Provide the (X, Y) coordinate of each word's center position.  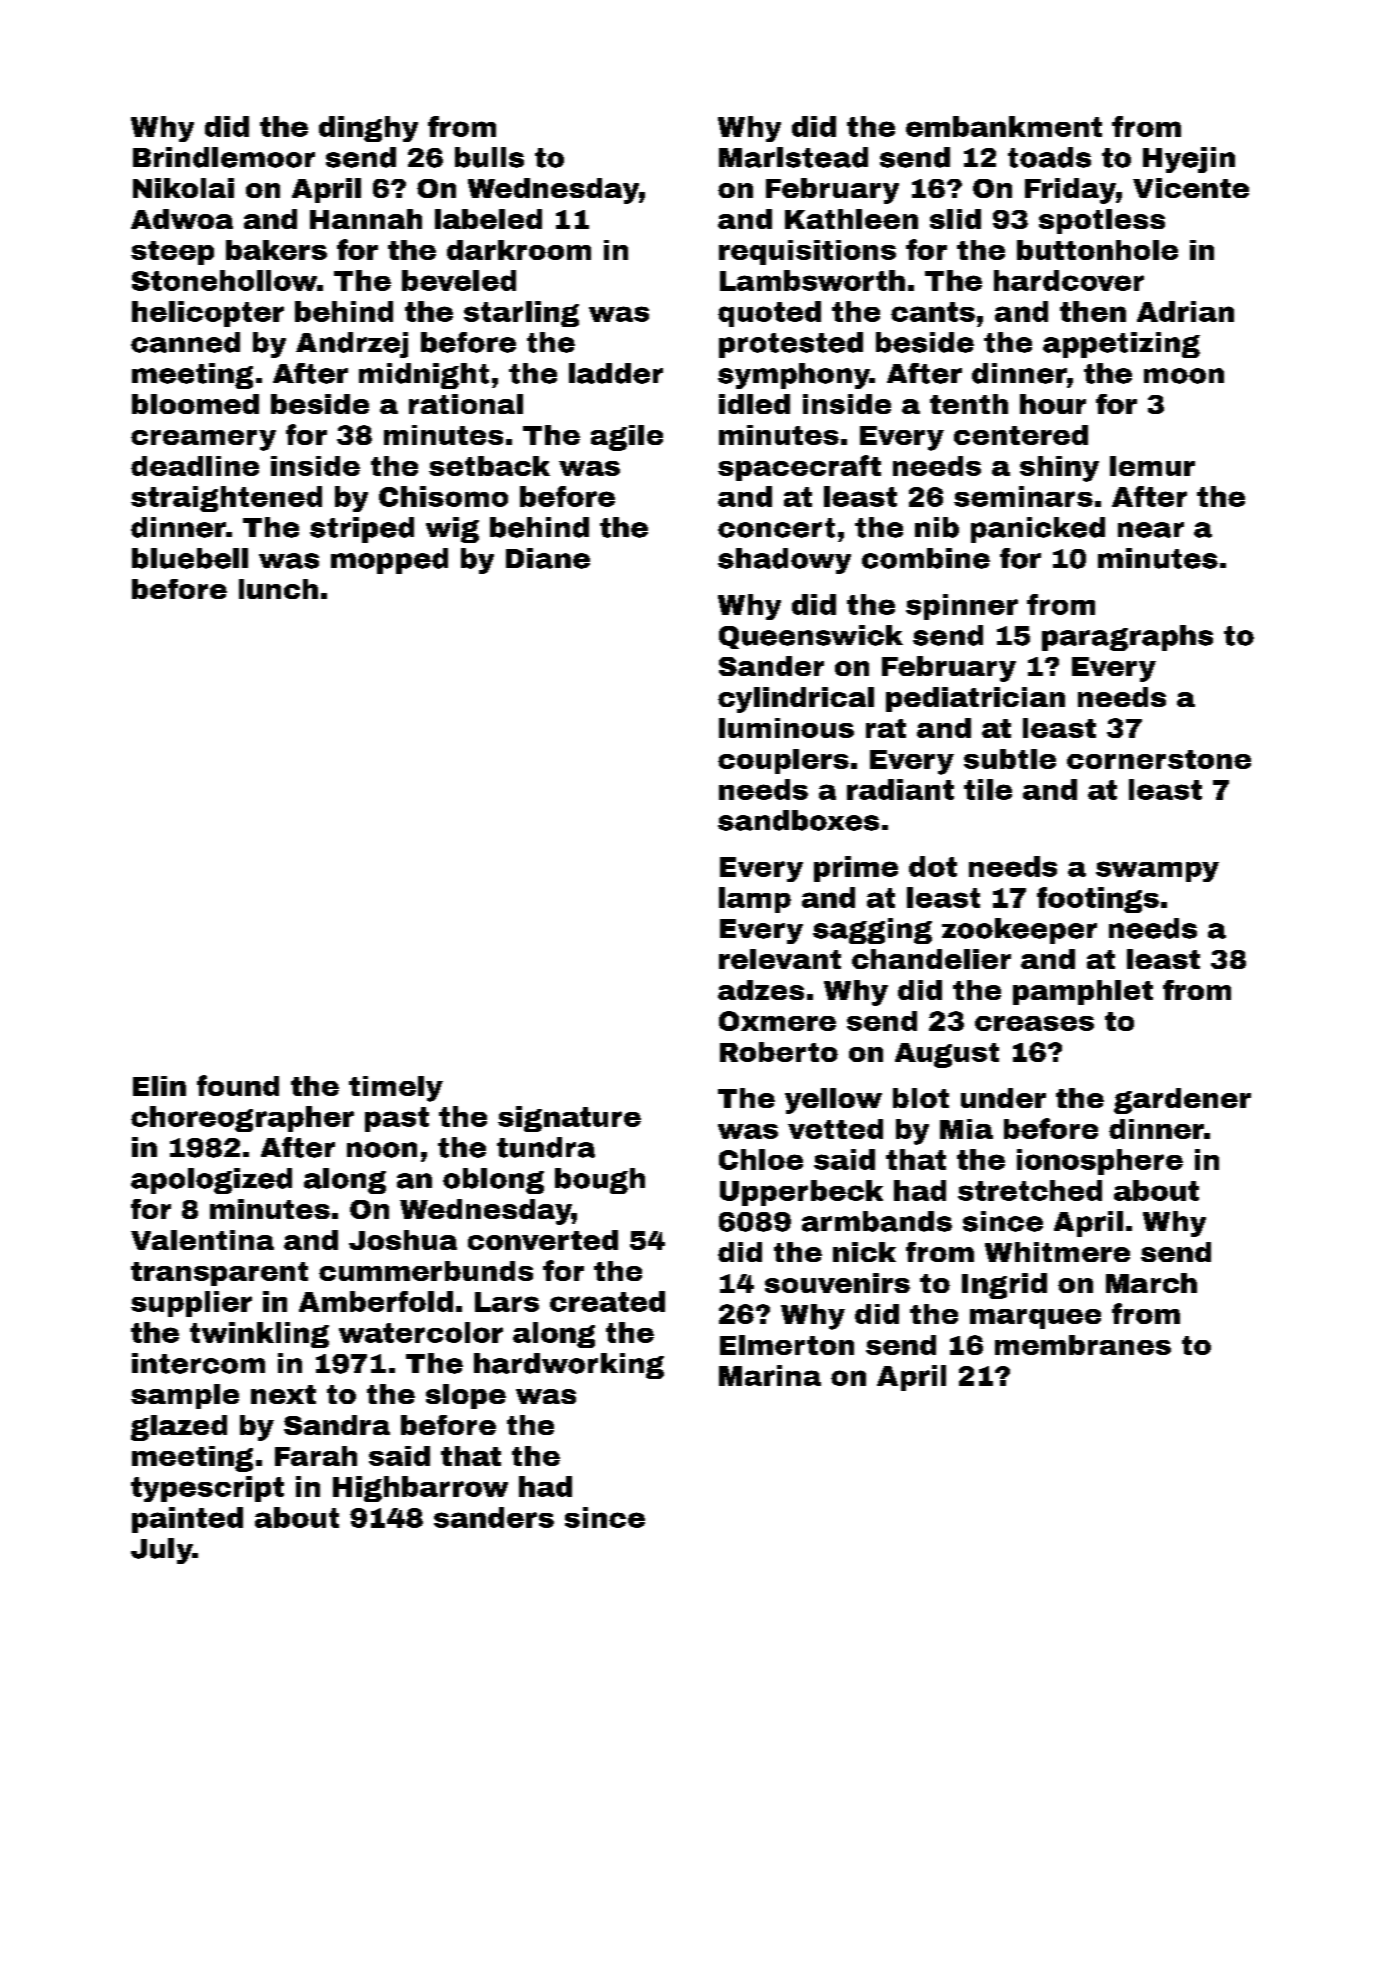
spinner (962, 607)
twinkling (259, 1335)
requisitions (807, 252)
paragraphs (1127, 638)
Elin (159, 1086)
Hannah (366, 219)
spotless (1102, 221)
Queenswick (811, 637)
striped (362, 530)
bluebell (190, 558)
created (607, 1301)
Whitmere (1057, 1252)
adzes (761, 990)
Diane (548, 558)
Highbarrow (420, 1489)
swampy (1157, 871)
